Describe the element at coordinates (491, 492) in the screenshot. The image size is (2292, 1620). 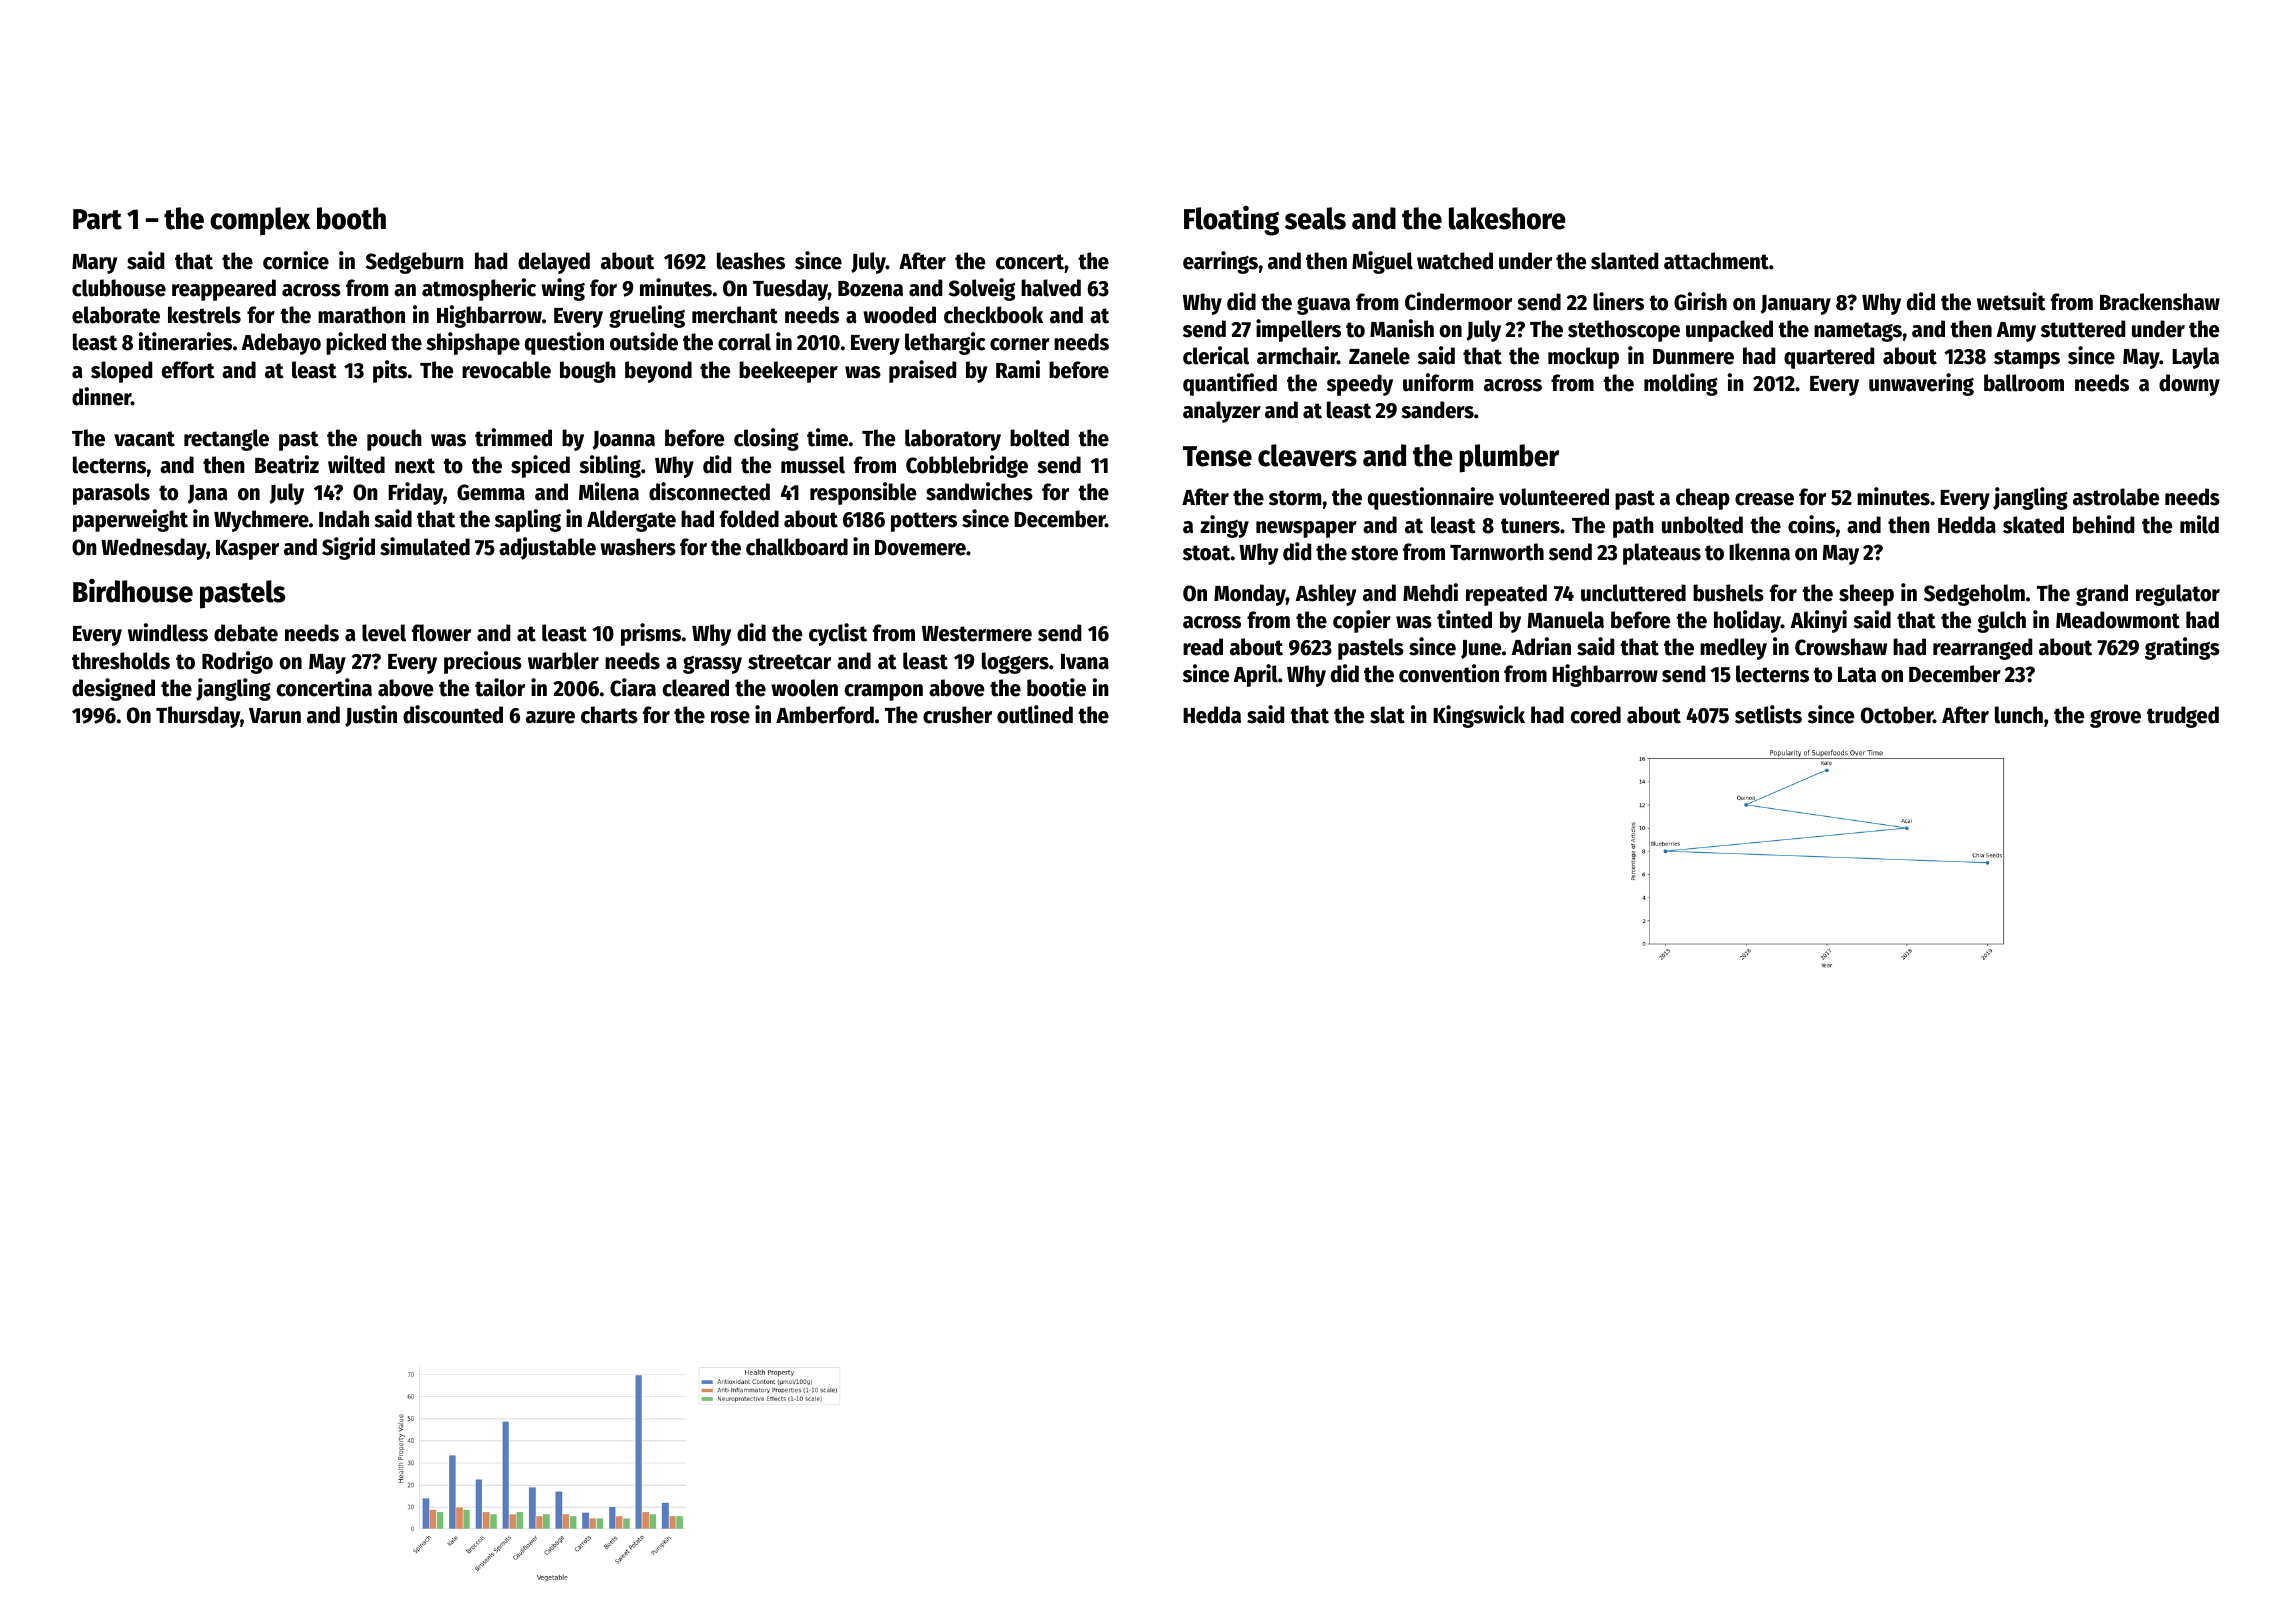
I see `Gemma` at that location.
